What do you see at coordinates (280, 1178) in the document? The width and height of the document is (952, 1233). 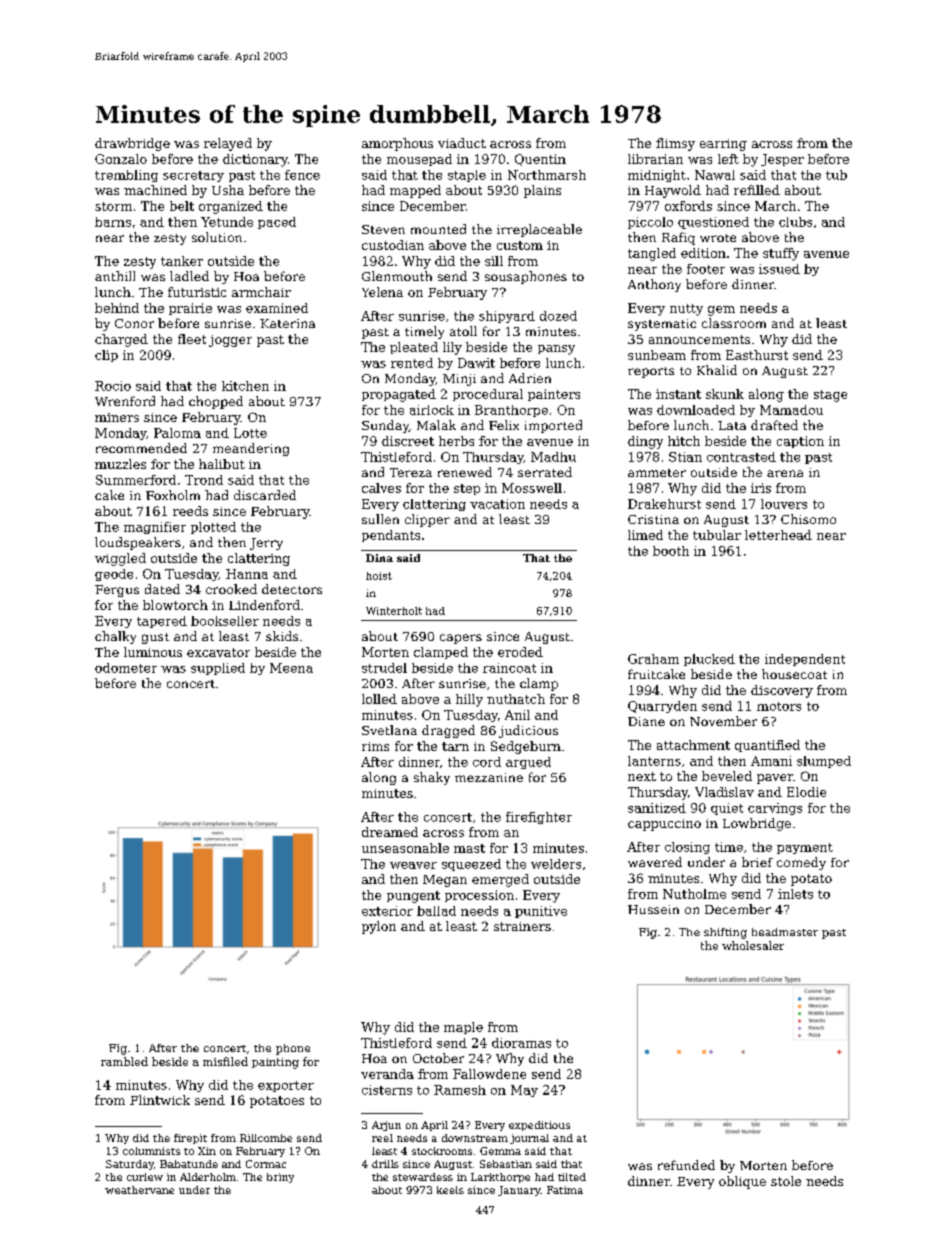 I see `briny` at bounding box center [280, 1178].
